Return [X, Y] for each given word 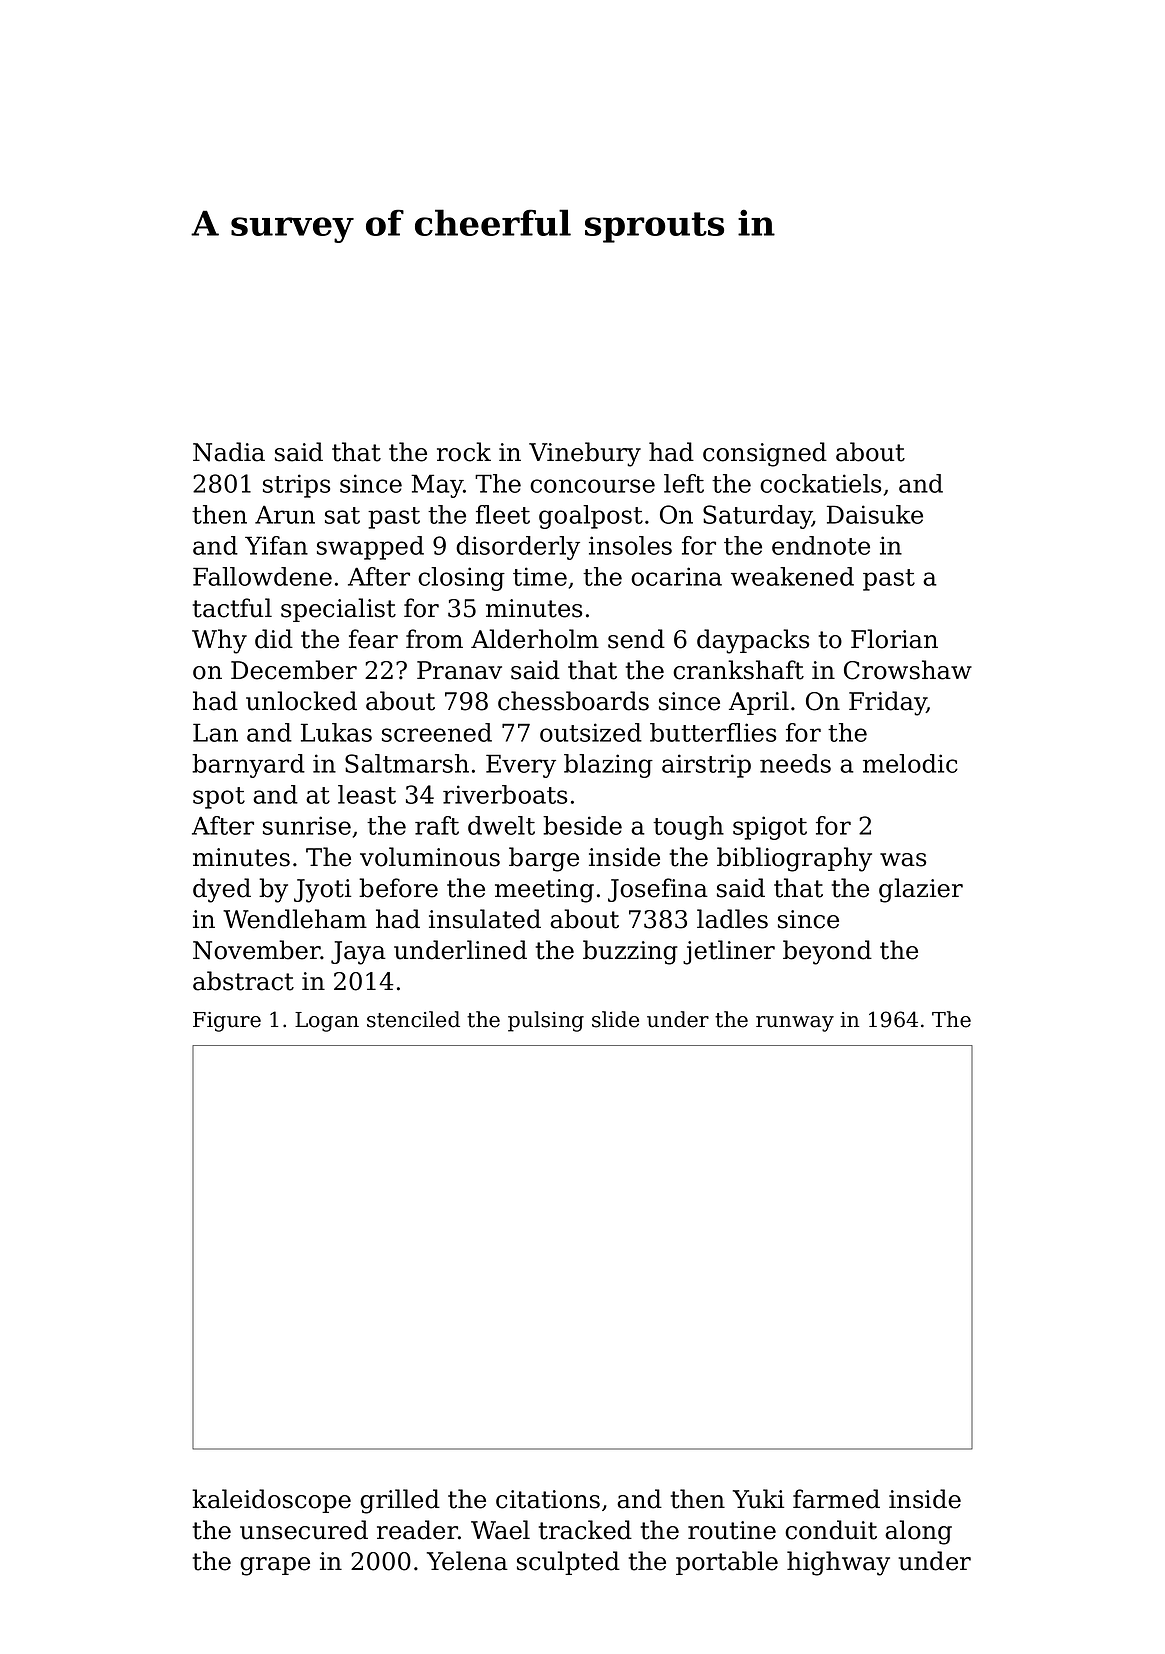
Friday [888, 703]
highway [838, 1563]
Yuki [758, 1499]
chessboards [573, 701]
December [294, 670]
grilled [400, 1501]
